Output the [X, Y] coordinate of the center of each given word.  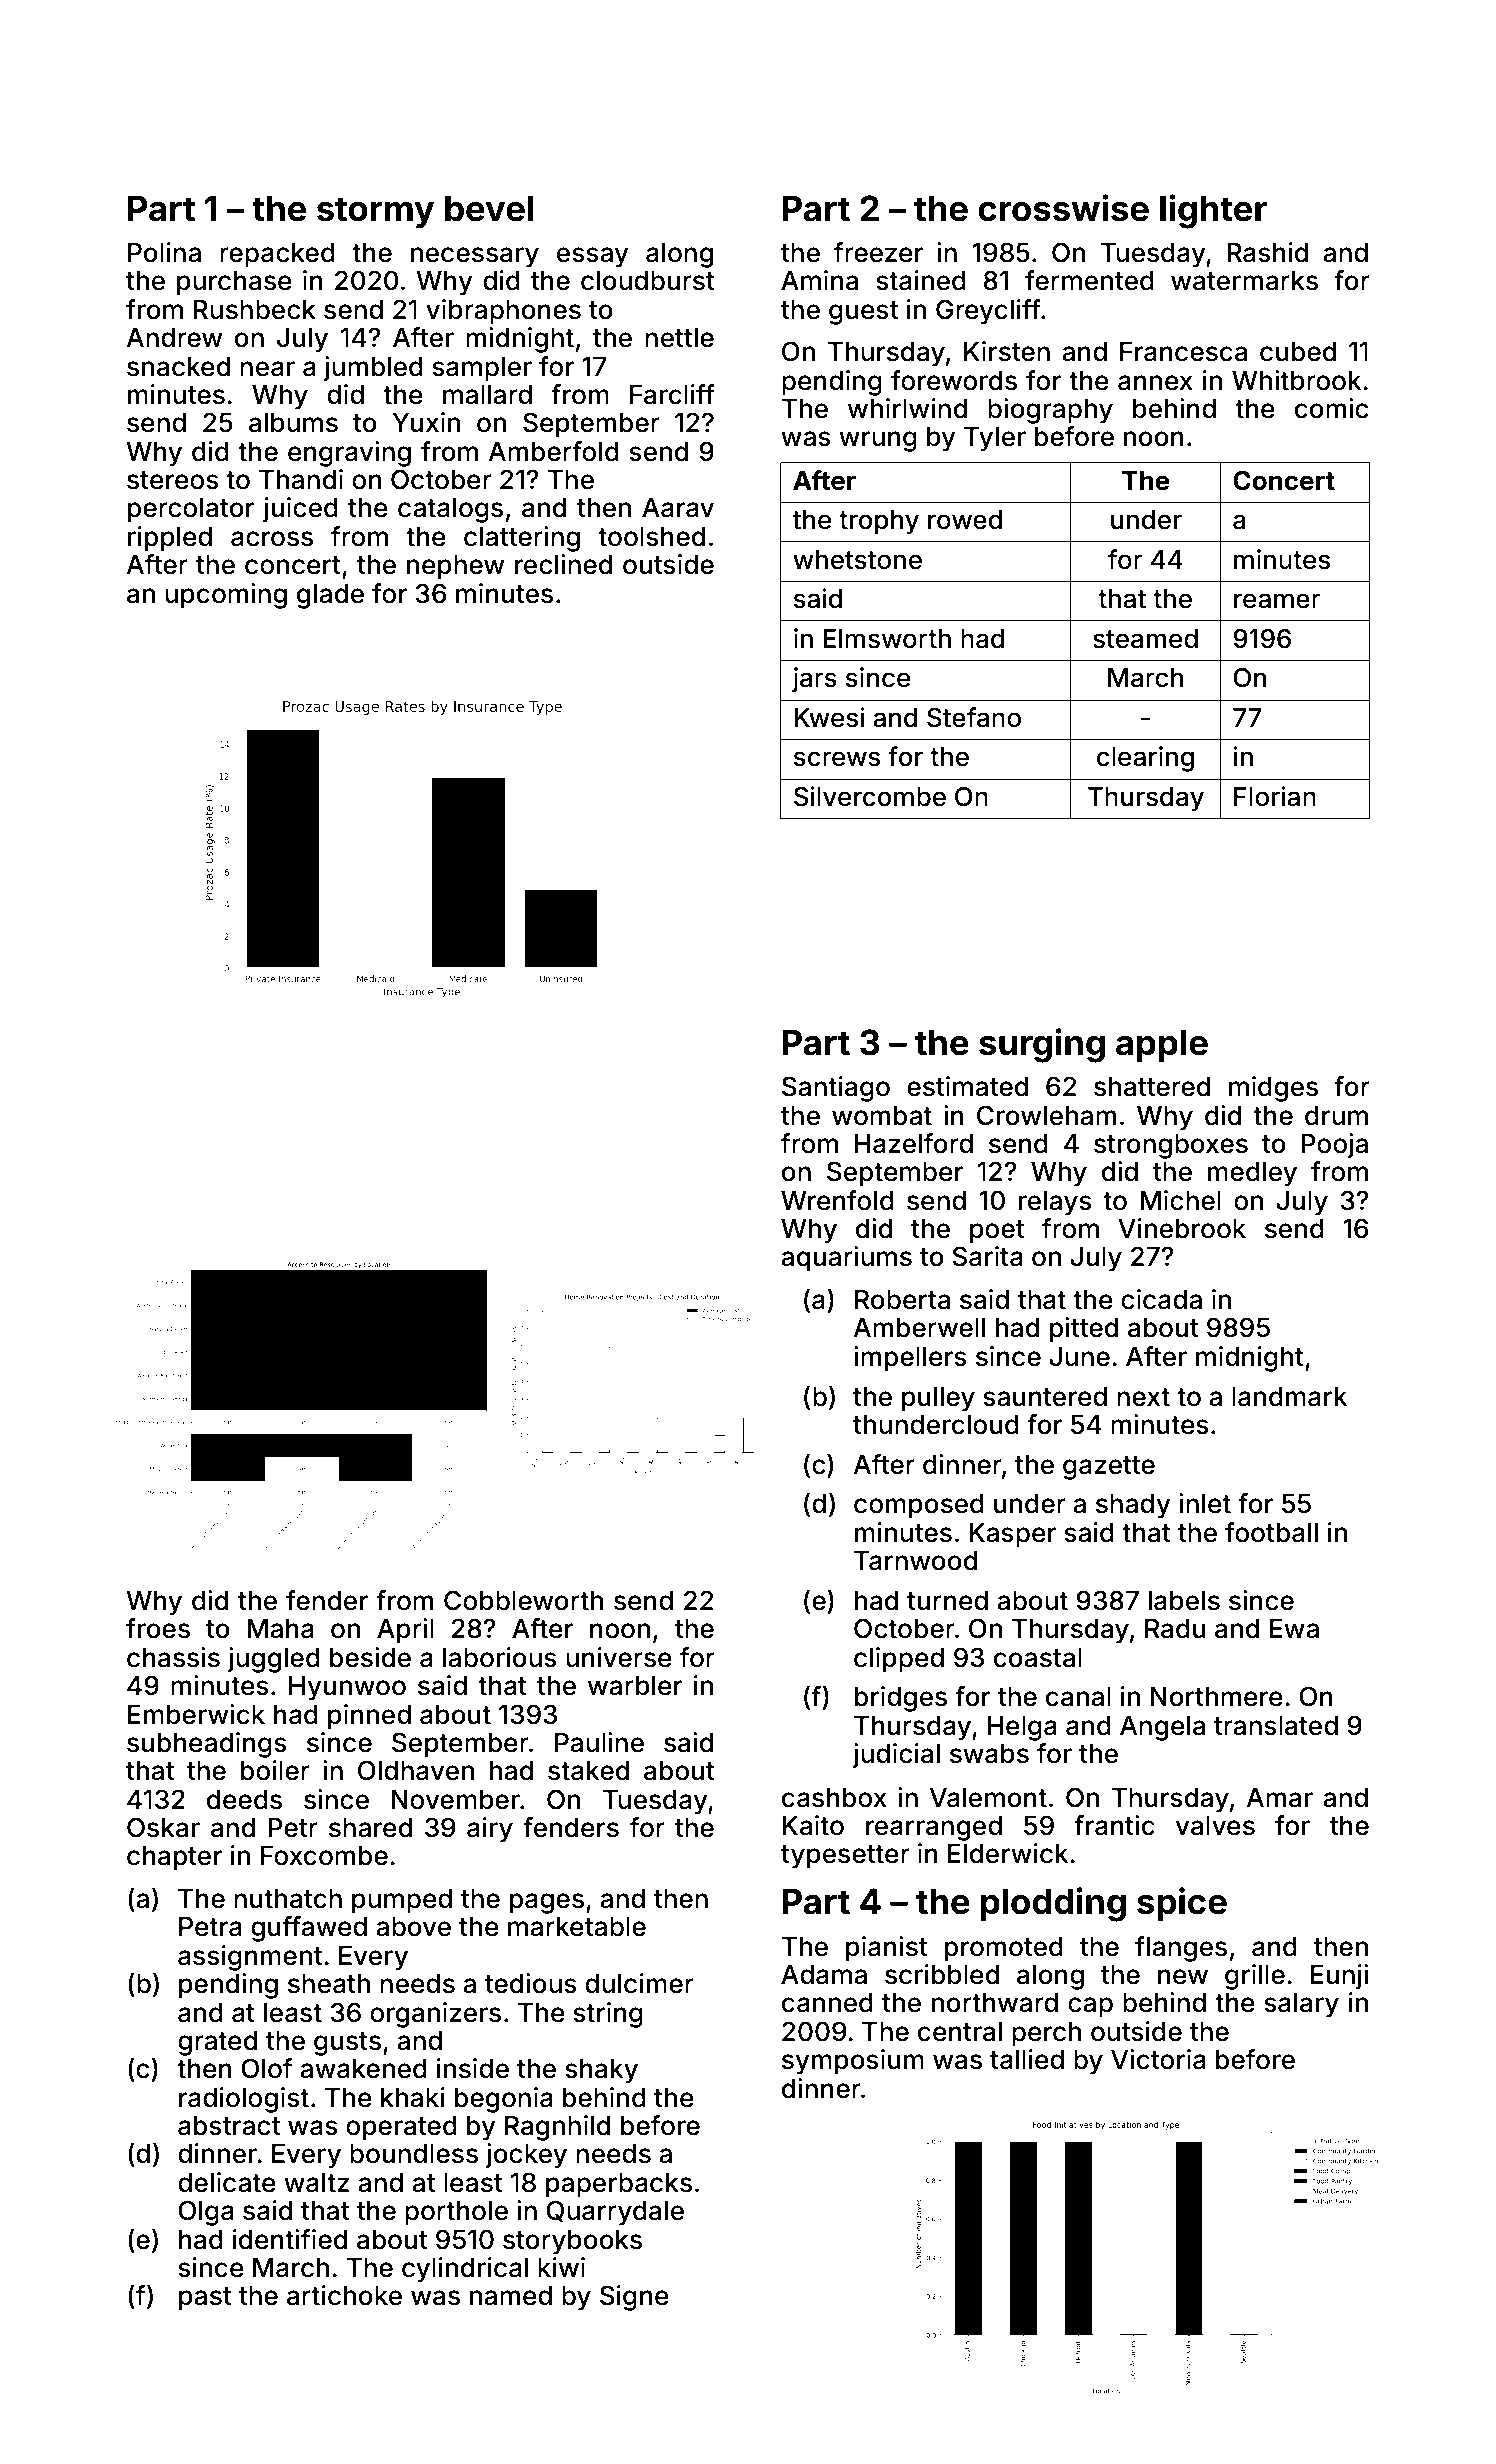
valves [1215, 1826]
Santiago [836, 1089]
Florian [1275, 796]
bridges [901, 1699]
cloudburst [648, 281]
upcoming [226, 596]
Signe [634, 2298]
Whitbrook [1296, 380]
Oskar [163, 1827]
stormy [375, 212]
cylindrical [465, 2270]
